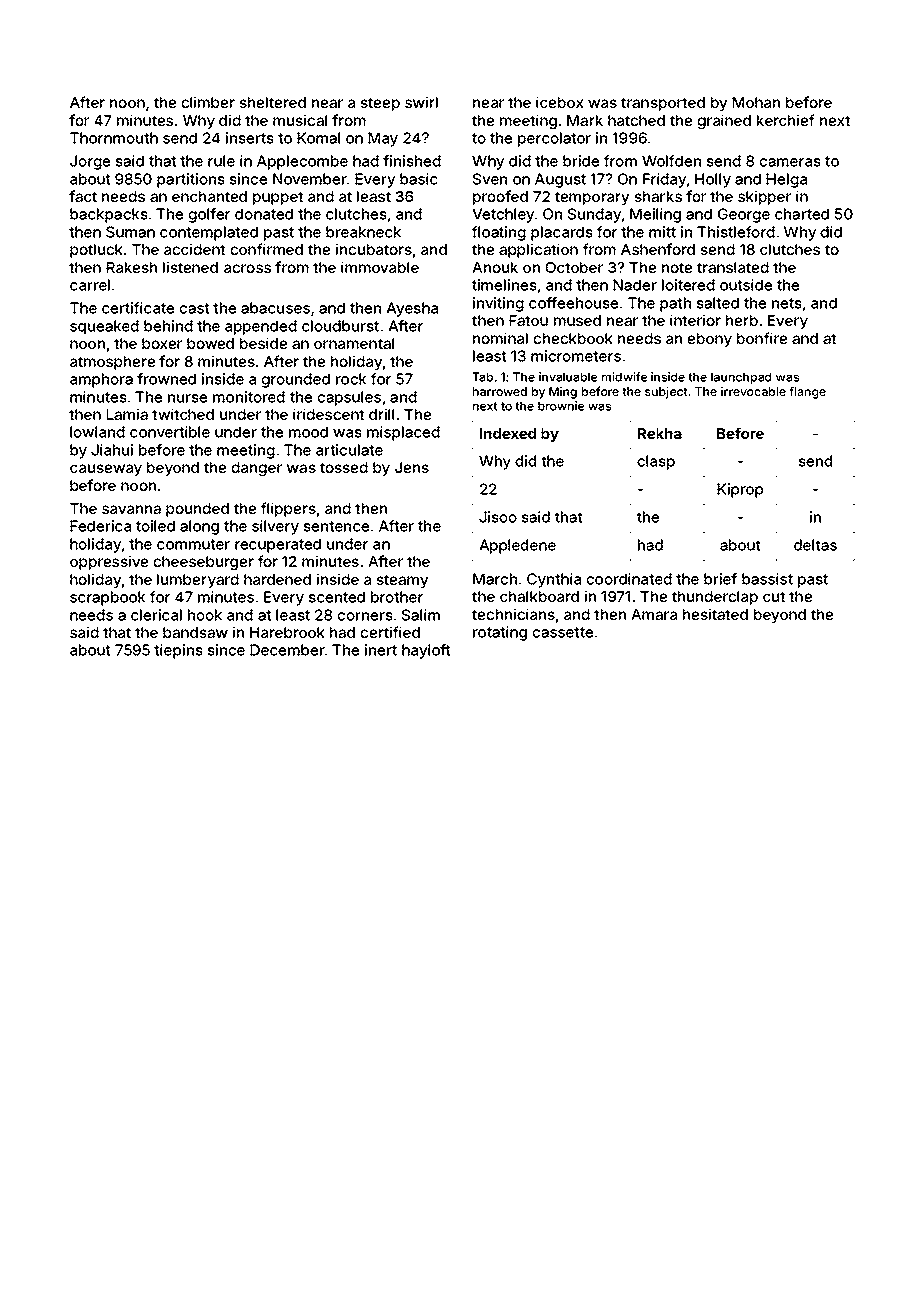 The height and width of the page is (1308, 924). I want to click on Rakesh, so click(131, 267).
